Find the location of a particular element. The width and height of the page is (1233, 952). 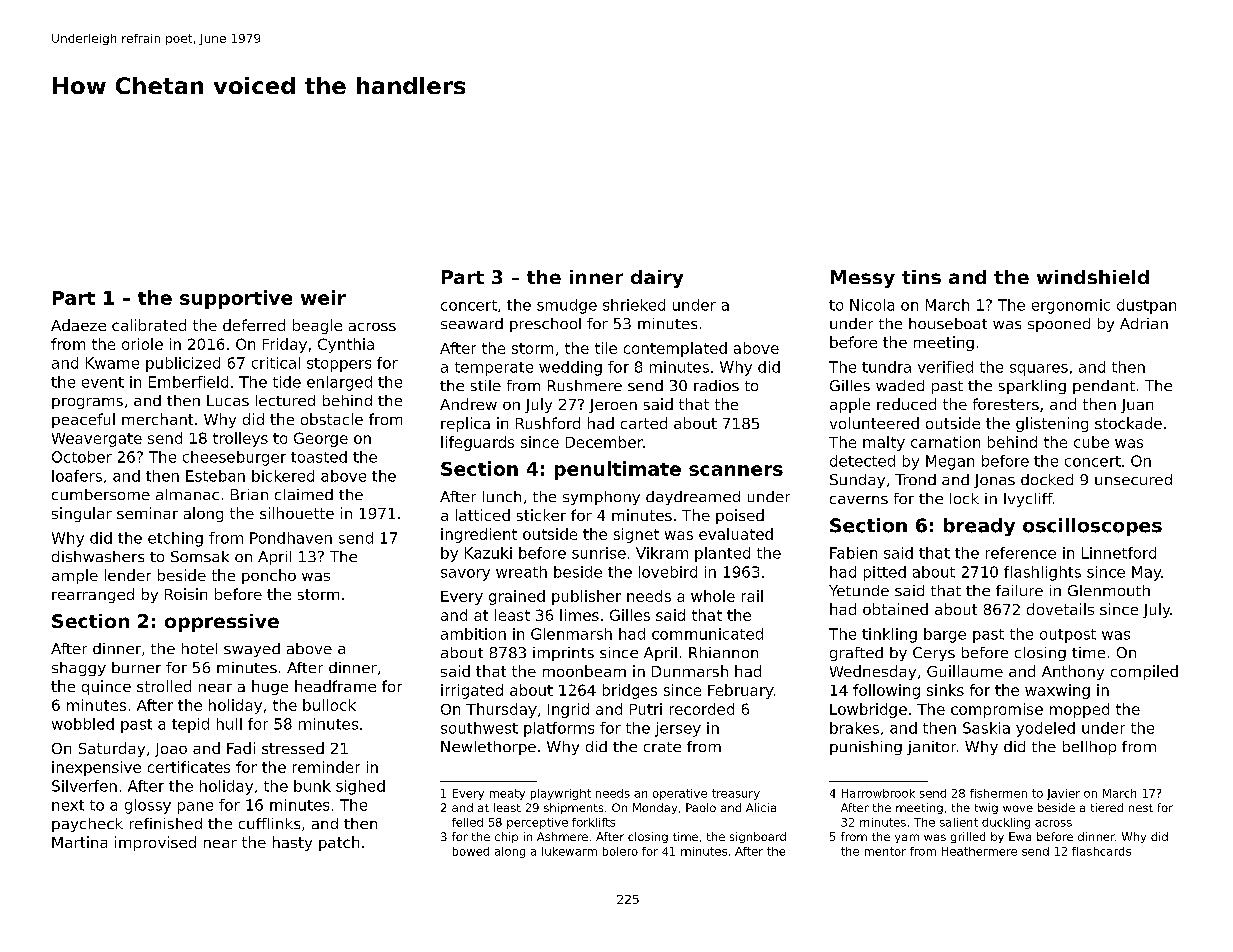

swayed is located at coordinates (252, 650).
